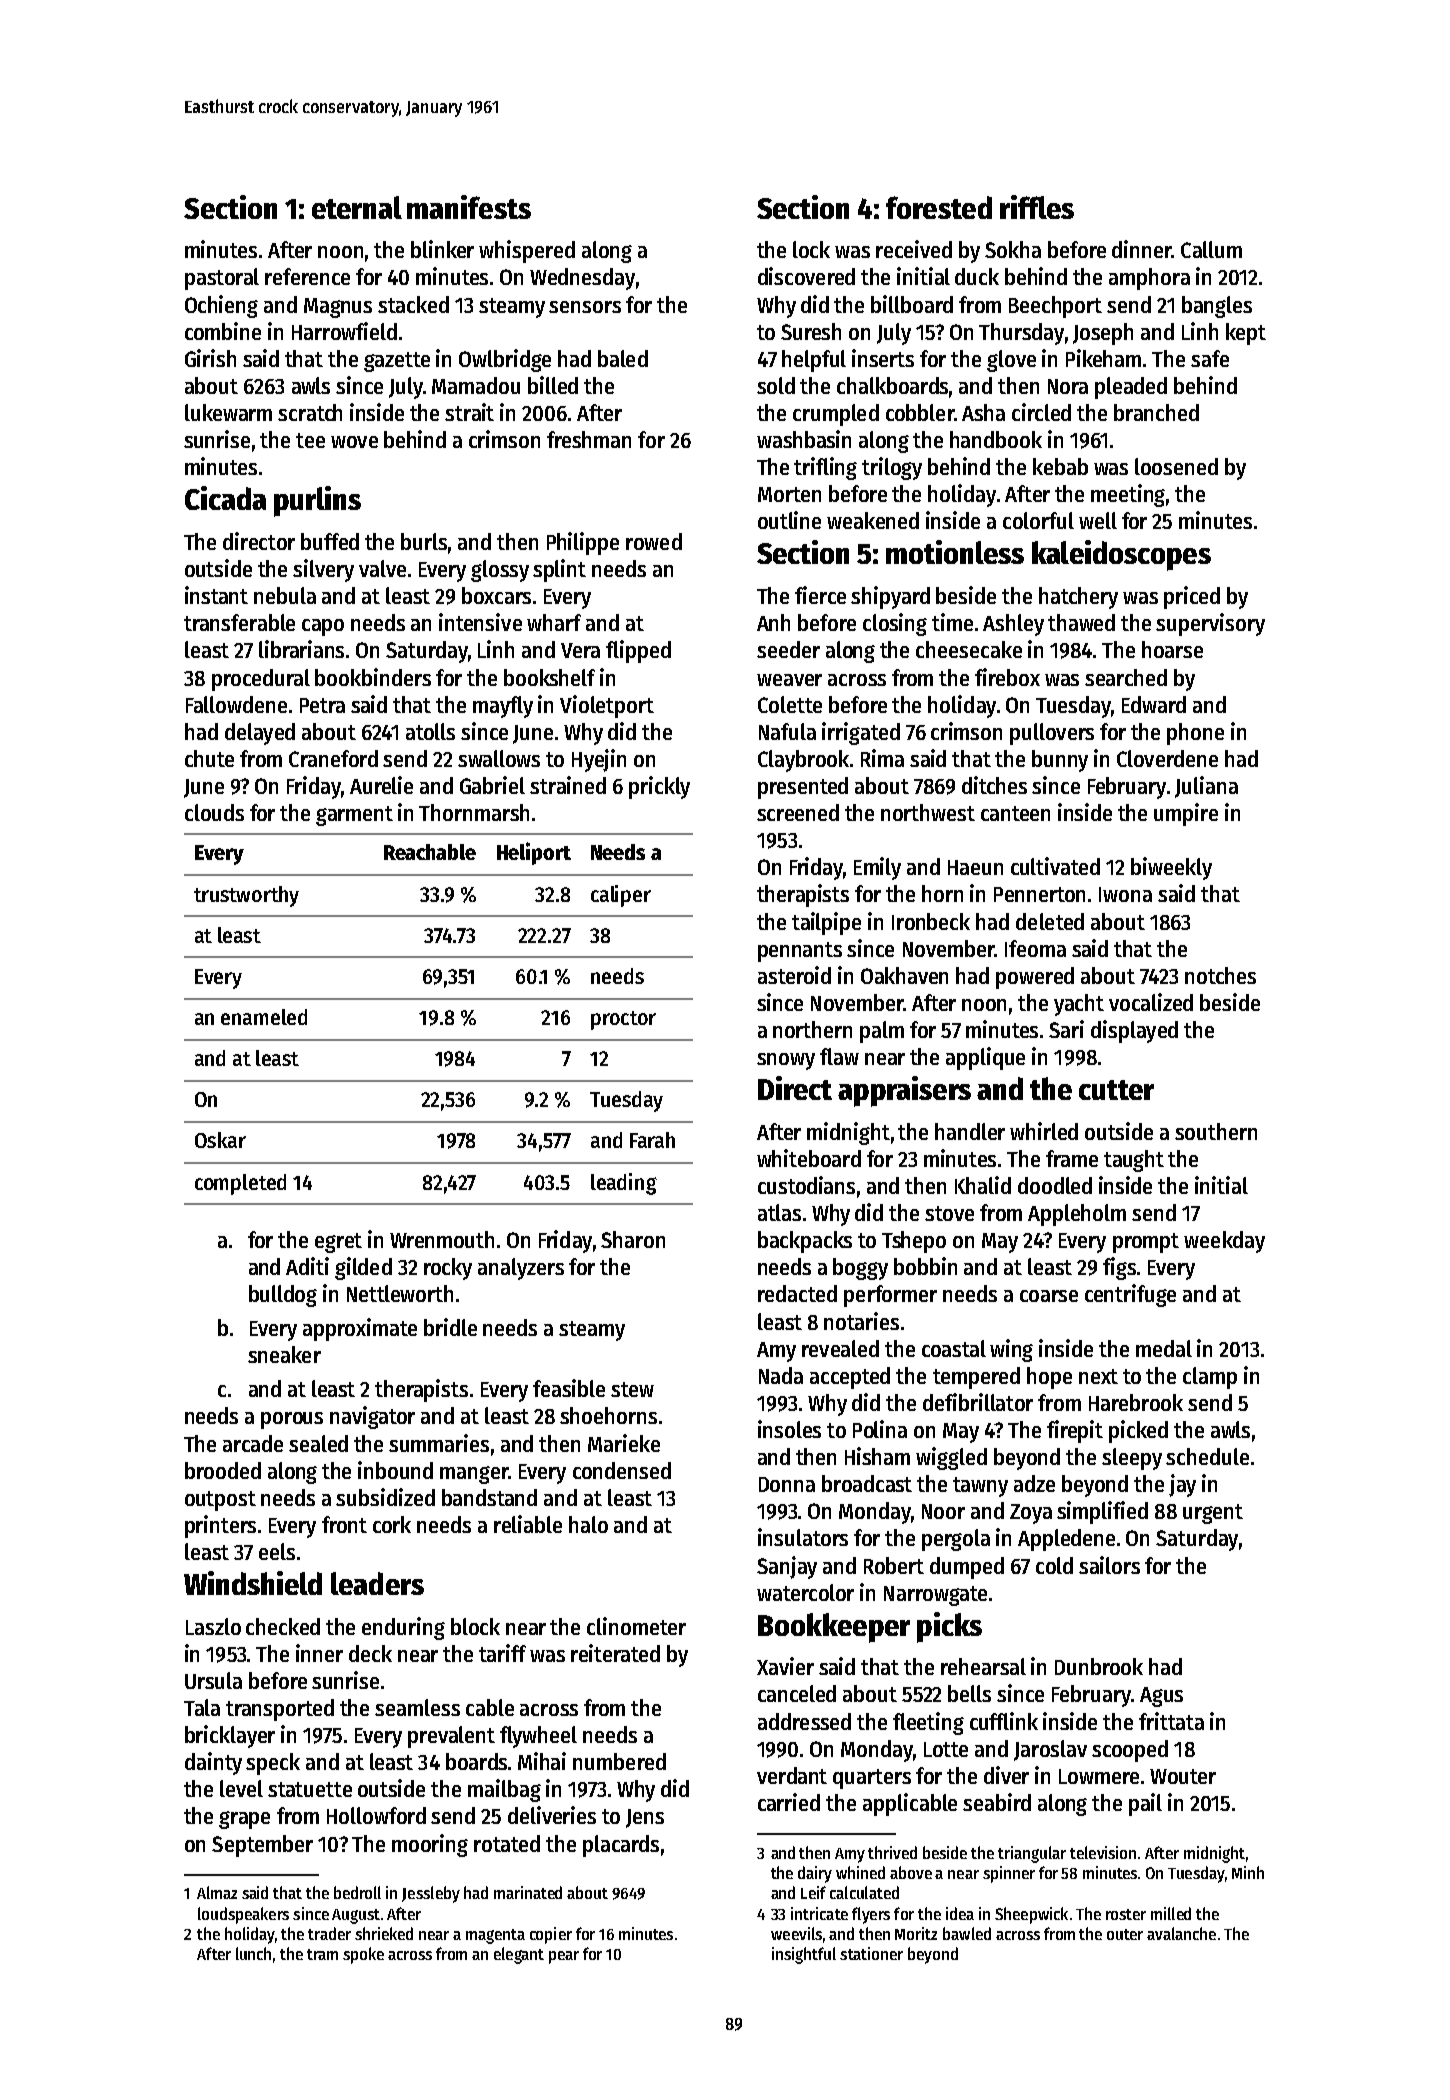  Describe the element at coordinates (781, 1375) in the screenshot. I see `Nada` at that location.
